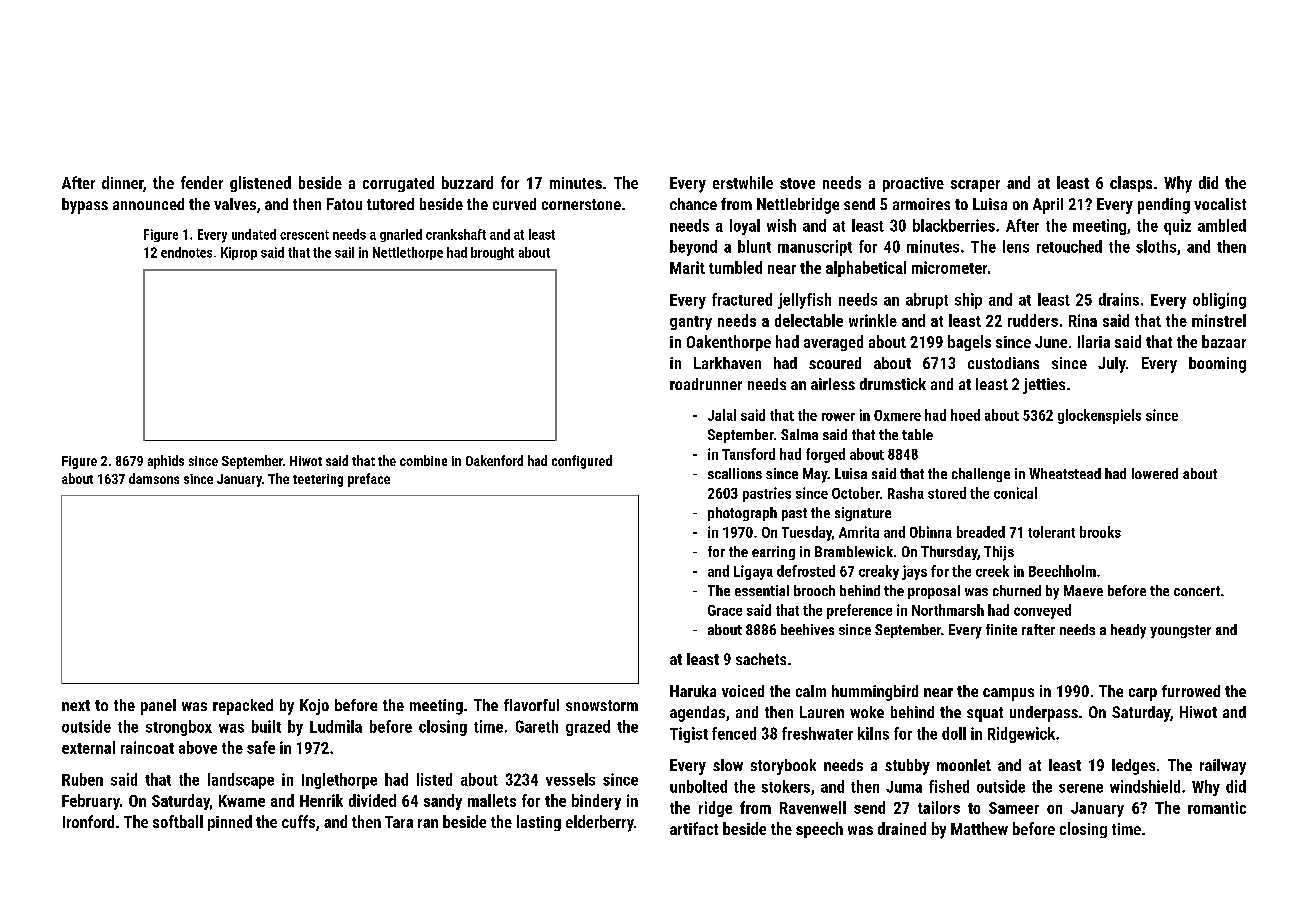 This screenshot has height=924, width=1308. What do you see at coordinates (239, 253) in the screenshot?
I see `Kiprop` at bounding box center [239, 253].
